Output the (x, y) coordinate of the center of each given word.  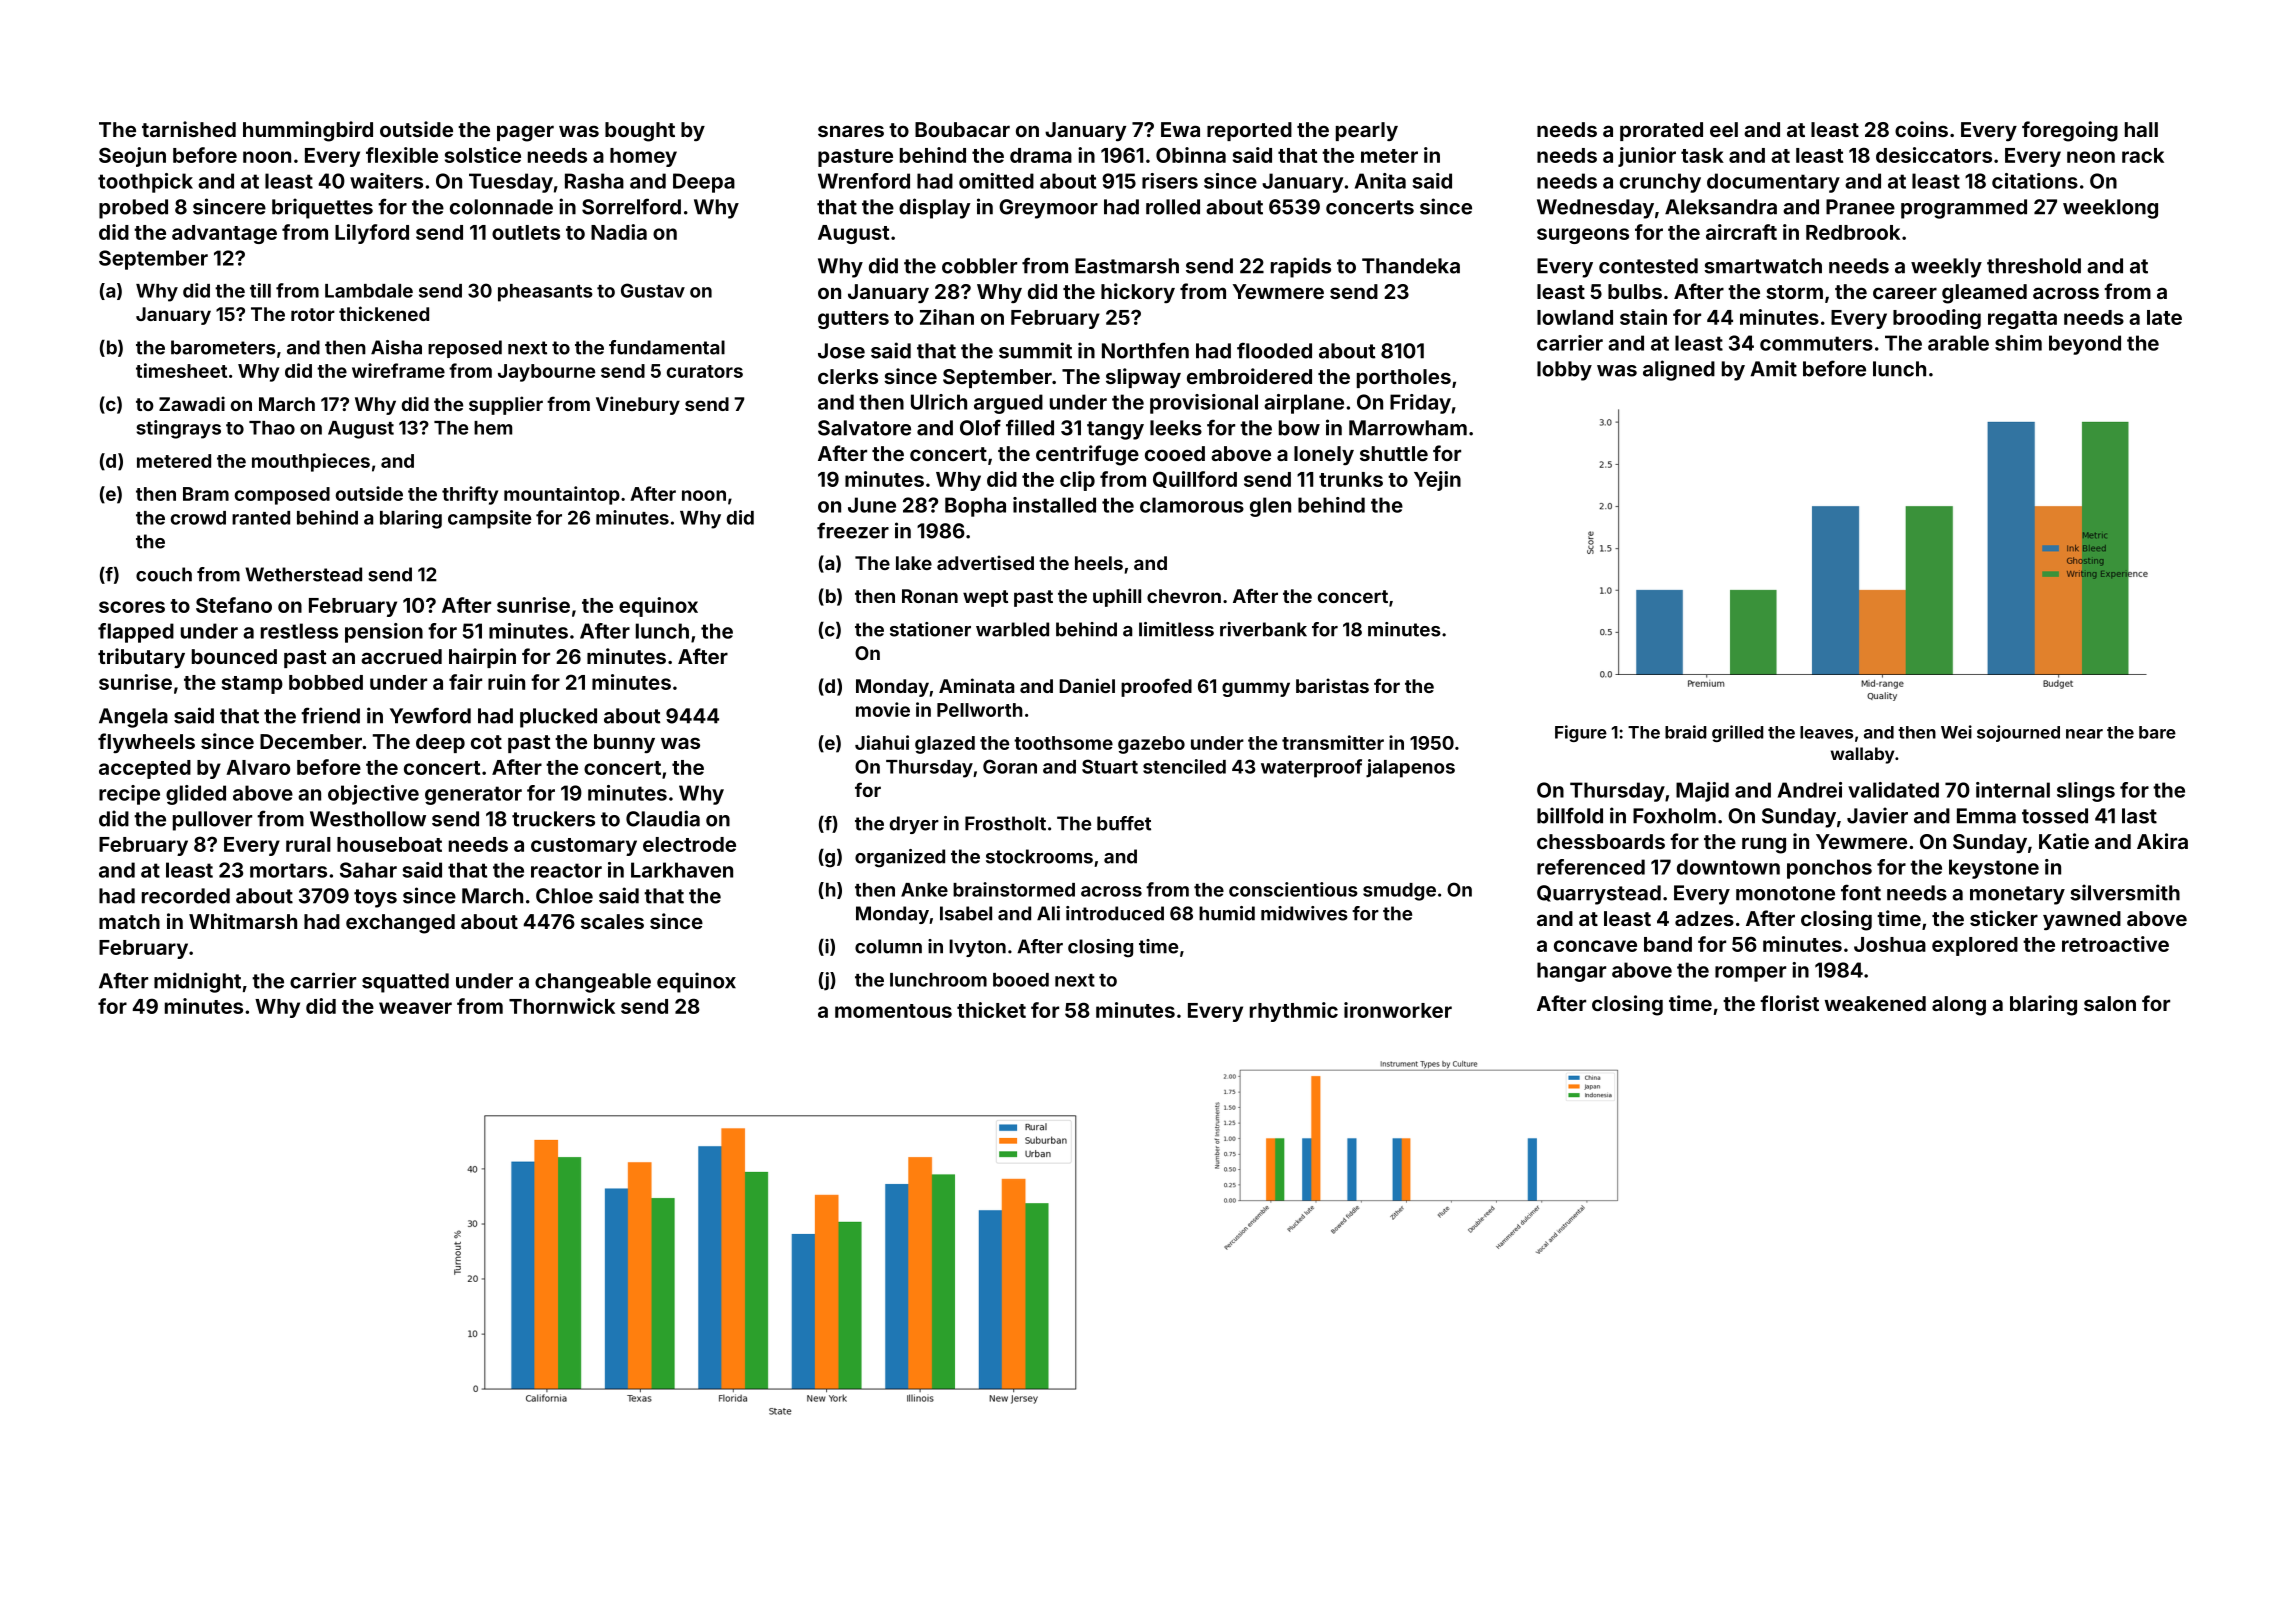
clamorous (1192, 505)
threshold (2034, 266)
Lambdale (369, 291)
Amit (1773, 368)
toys (375, 898)
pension (384, 633)
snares (851, 131)
